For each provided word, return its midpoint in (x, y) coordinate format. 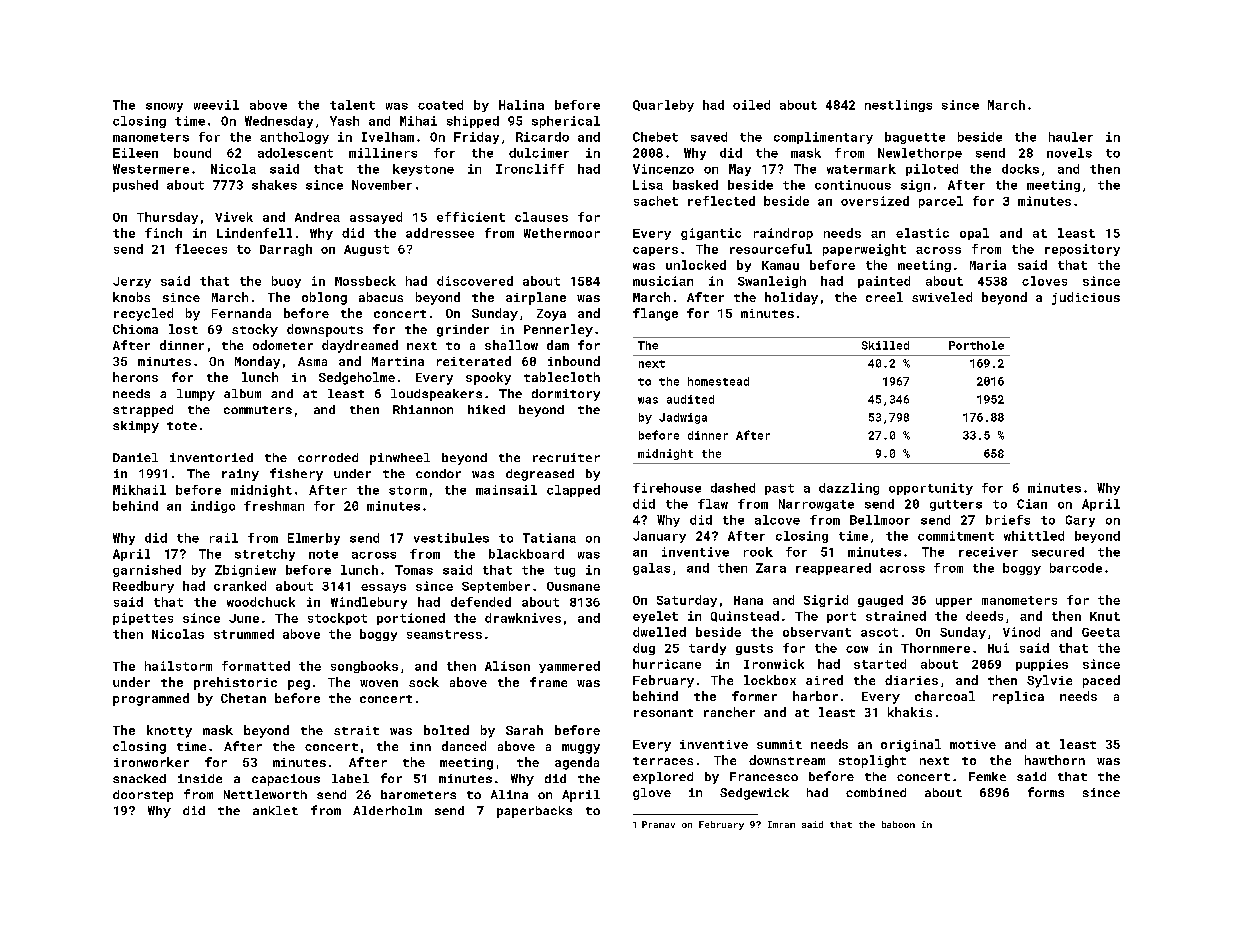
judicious (1086, 298)
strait (356, 730)
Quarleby (663, 106)
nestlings (898, 106)
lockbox (770, 680)
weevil (216, 105)
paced (1101, 681)
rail (224, 538)
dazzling (849, 489)
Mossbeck (365, 281)
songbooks (364, 667)
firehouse (667, 488)
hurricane (667, 664)
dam (558, 345)
